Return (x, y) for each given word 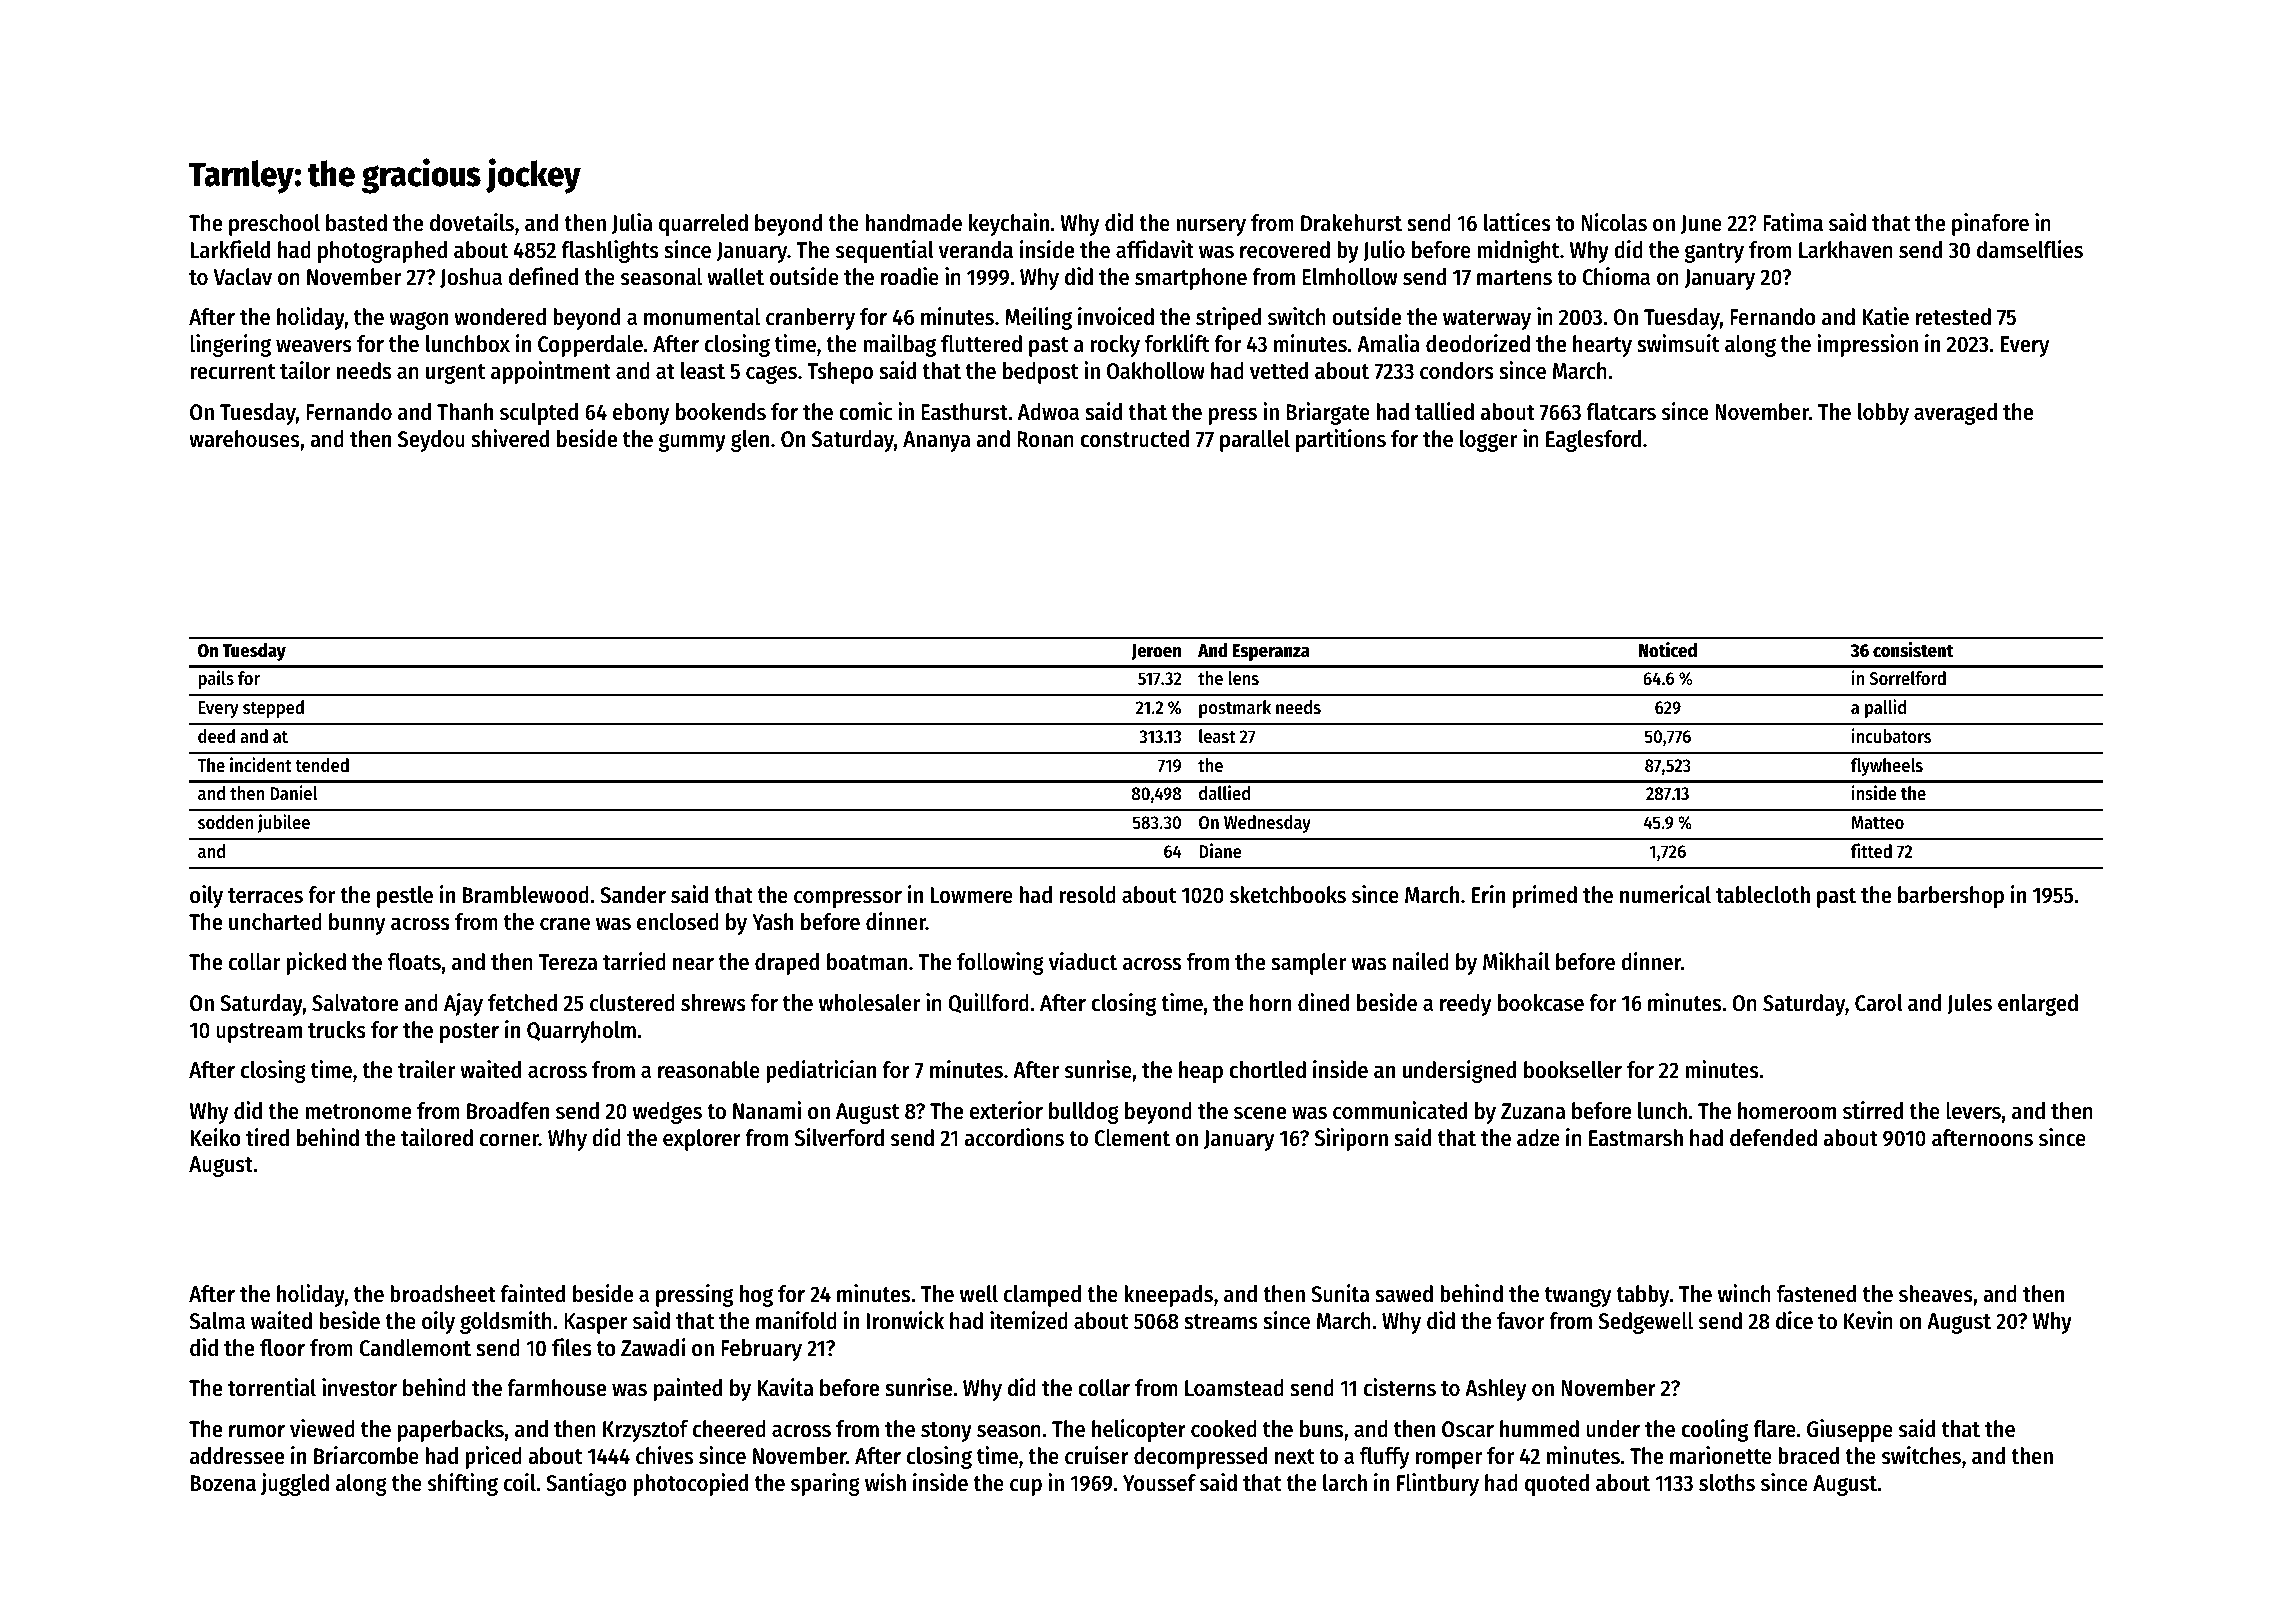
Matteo (1877, 822)
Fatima (1793, 222)
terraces (265, 896)
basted (356, 223)
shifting (463, 1484)
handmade (913, 223)
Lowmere (972, 895)
